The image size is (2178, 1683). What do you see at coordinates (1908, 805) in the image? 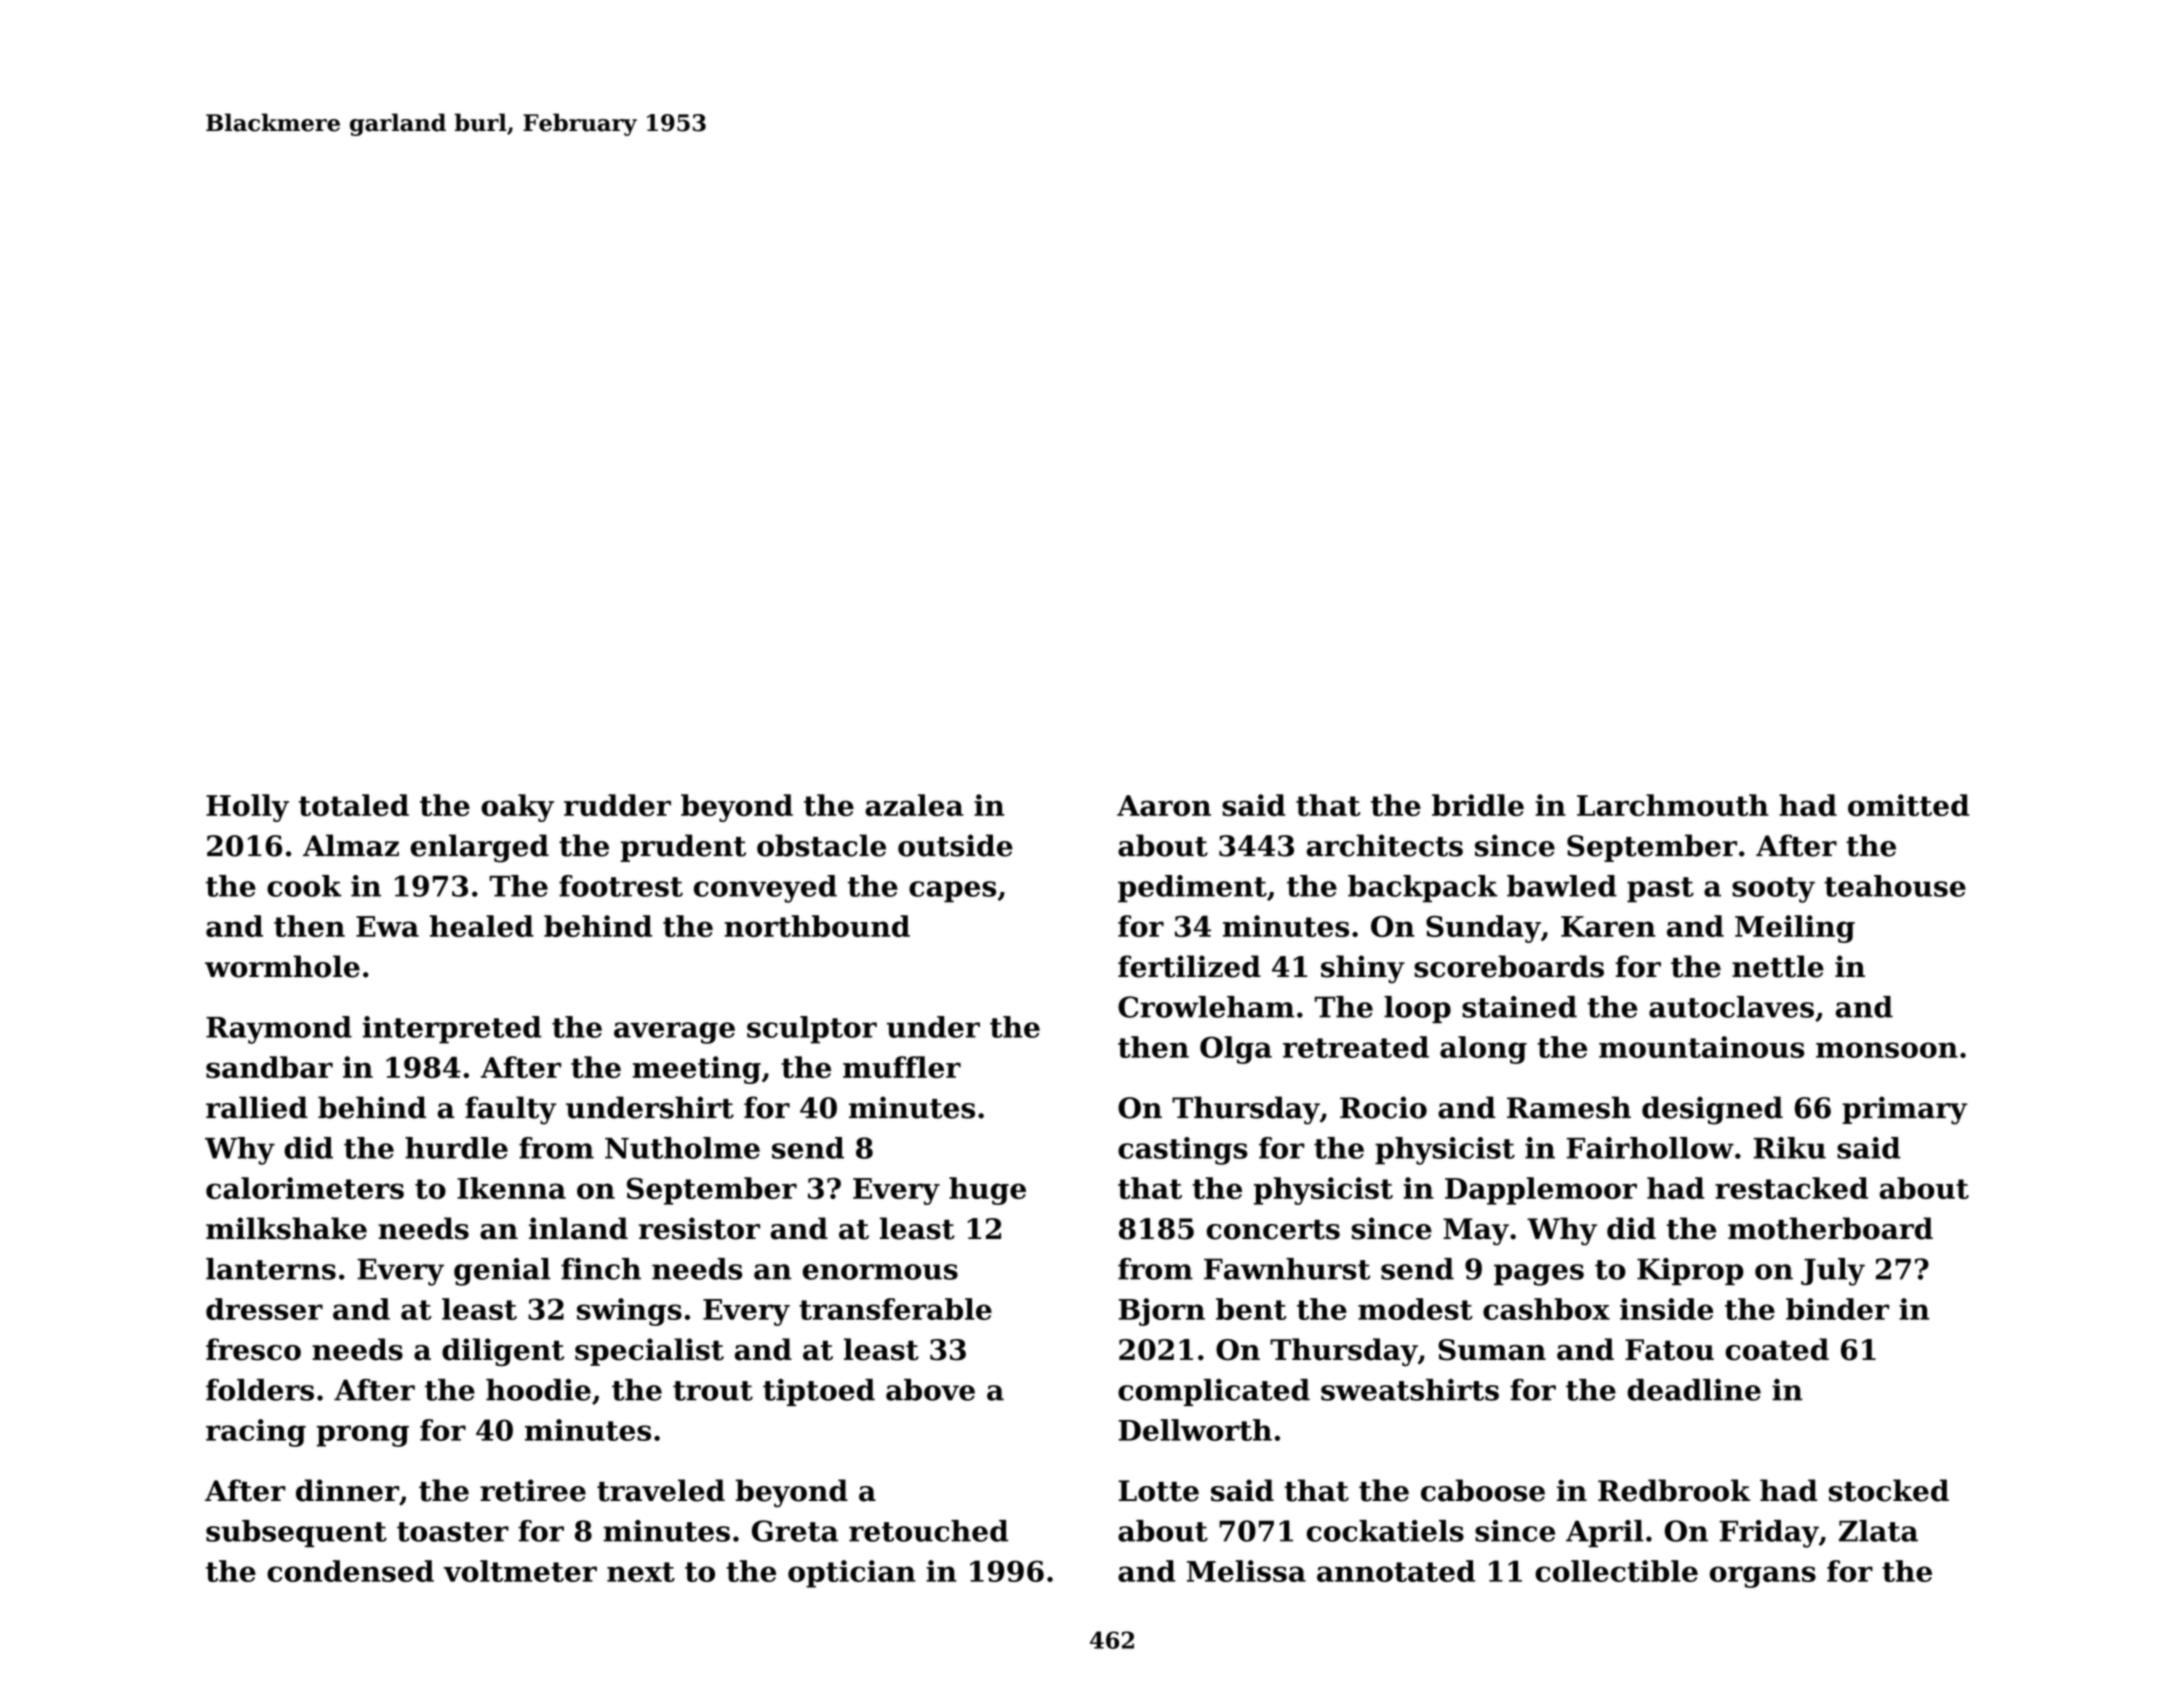
I see `omitted` at bounding box center [1908, 805].
